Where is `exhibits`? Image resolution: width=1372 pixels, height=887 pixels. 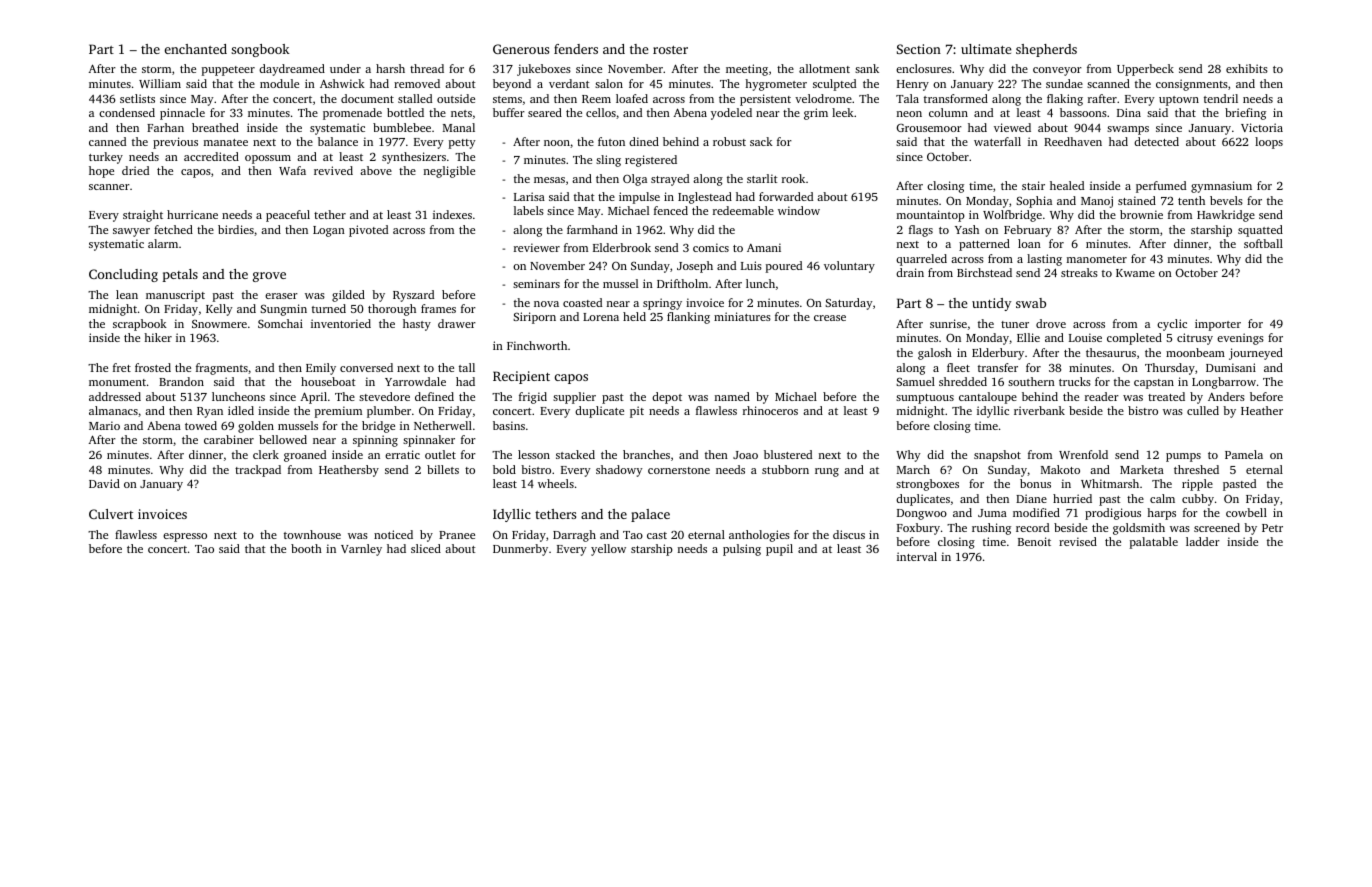
exhibits is located at coordinates (1247, 68).
